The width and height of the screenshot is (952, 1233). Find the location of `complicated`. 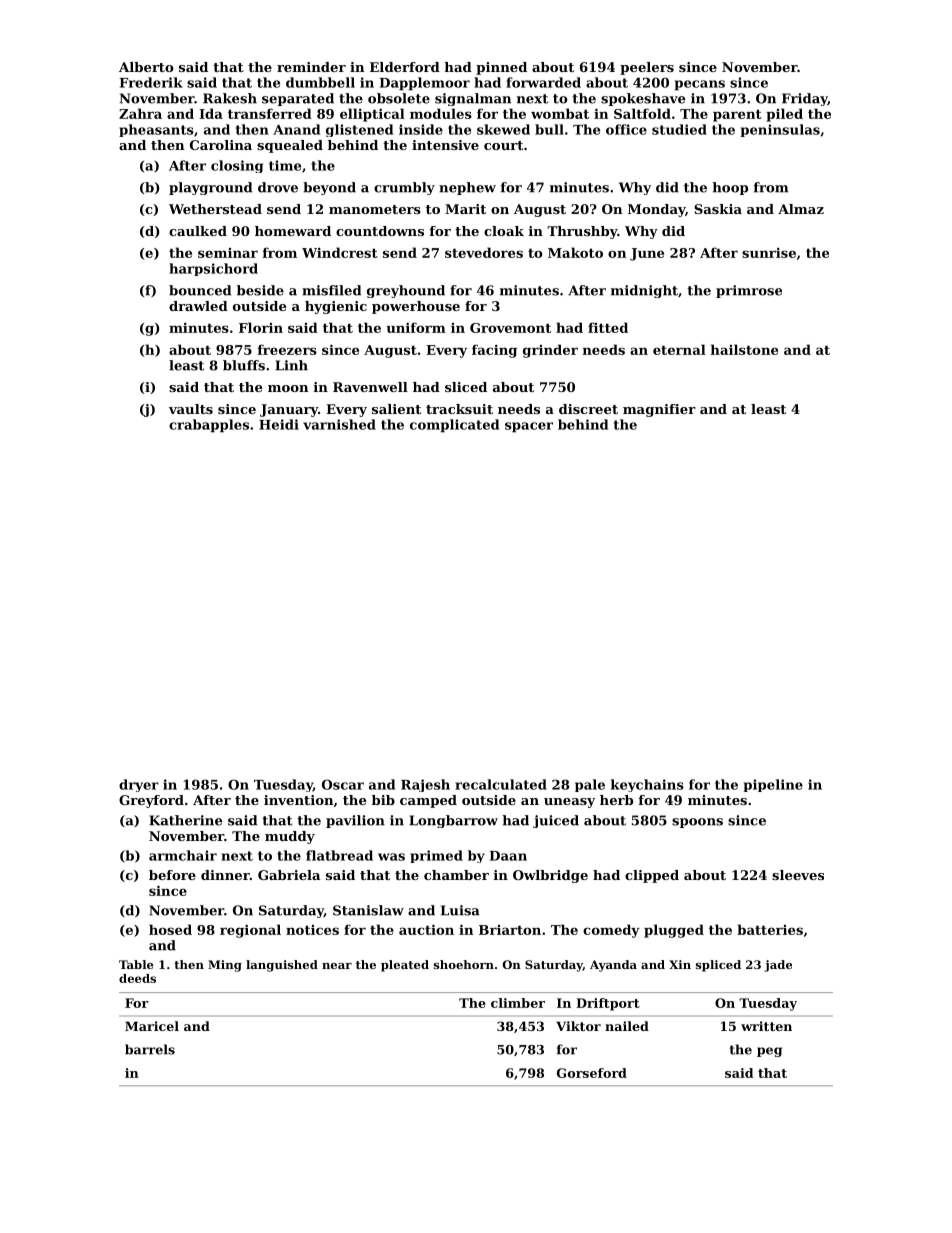

complicated is located at coordinates (454, 426).
